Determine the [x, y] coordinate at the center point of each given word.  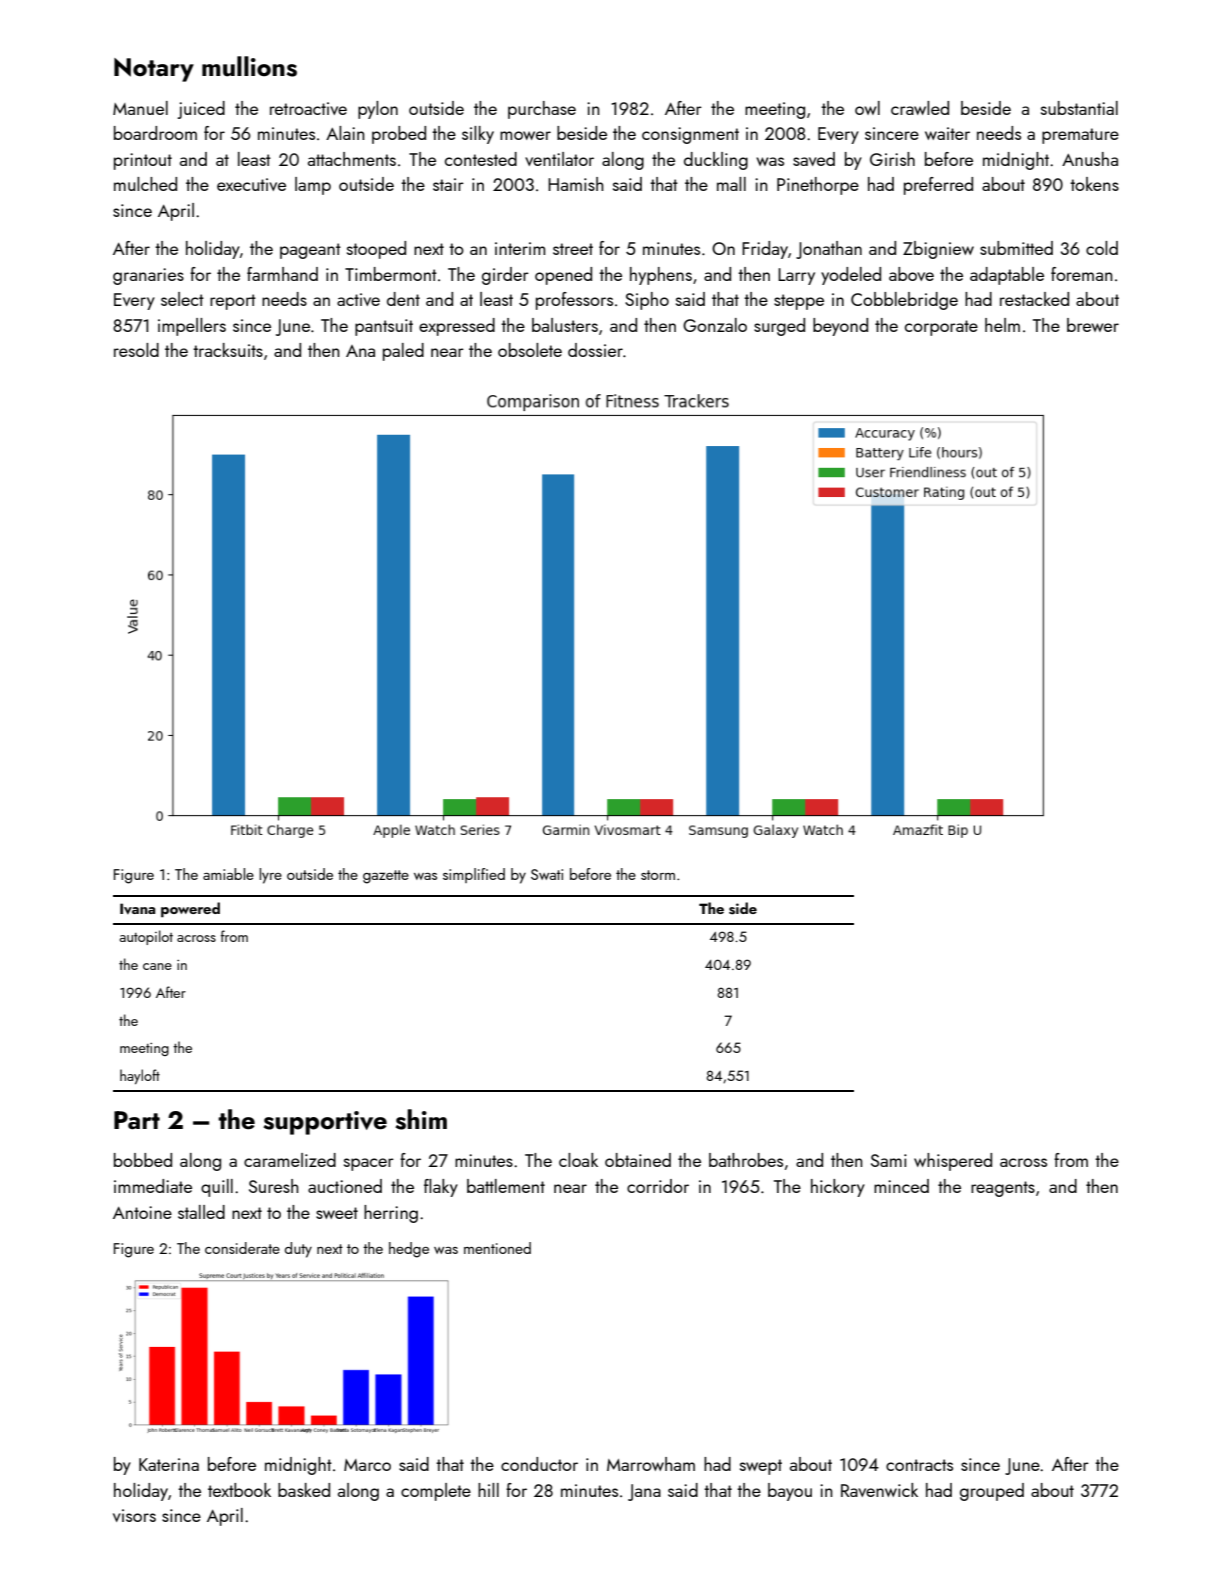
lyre [270, 876]
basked [304, 1490]
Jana [644, 1492]
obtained [638, 1160]
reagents [1003, 1189]
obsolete [530, 350]
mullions [249, 66]
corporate [941, 328]
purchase [542, 110]
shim [421, 1119]
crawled [920, 108]
